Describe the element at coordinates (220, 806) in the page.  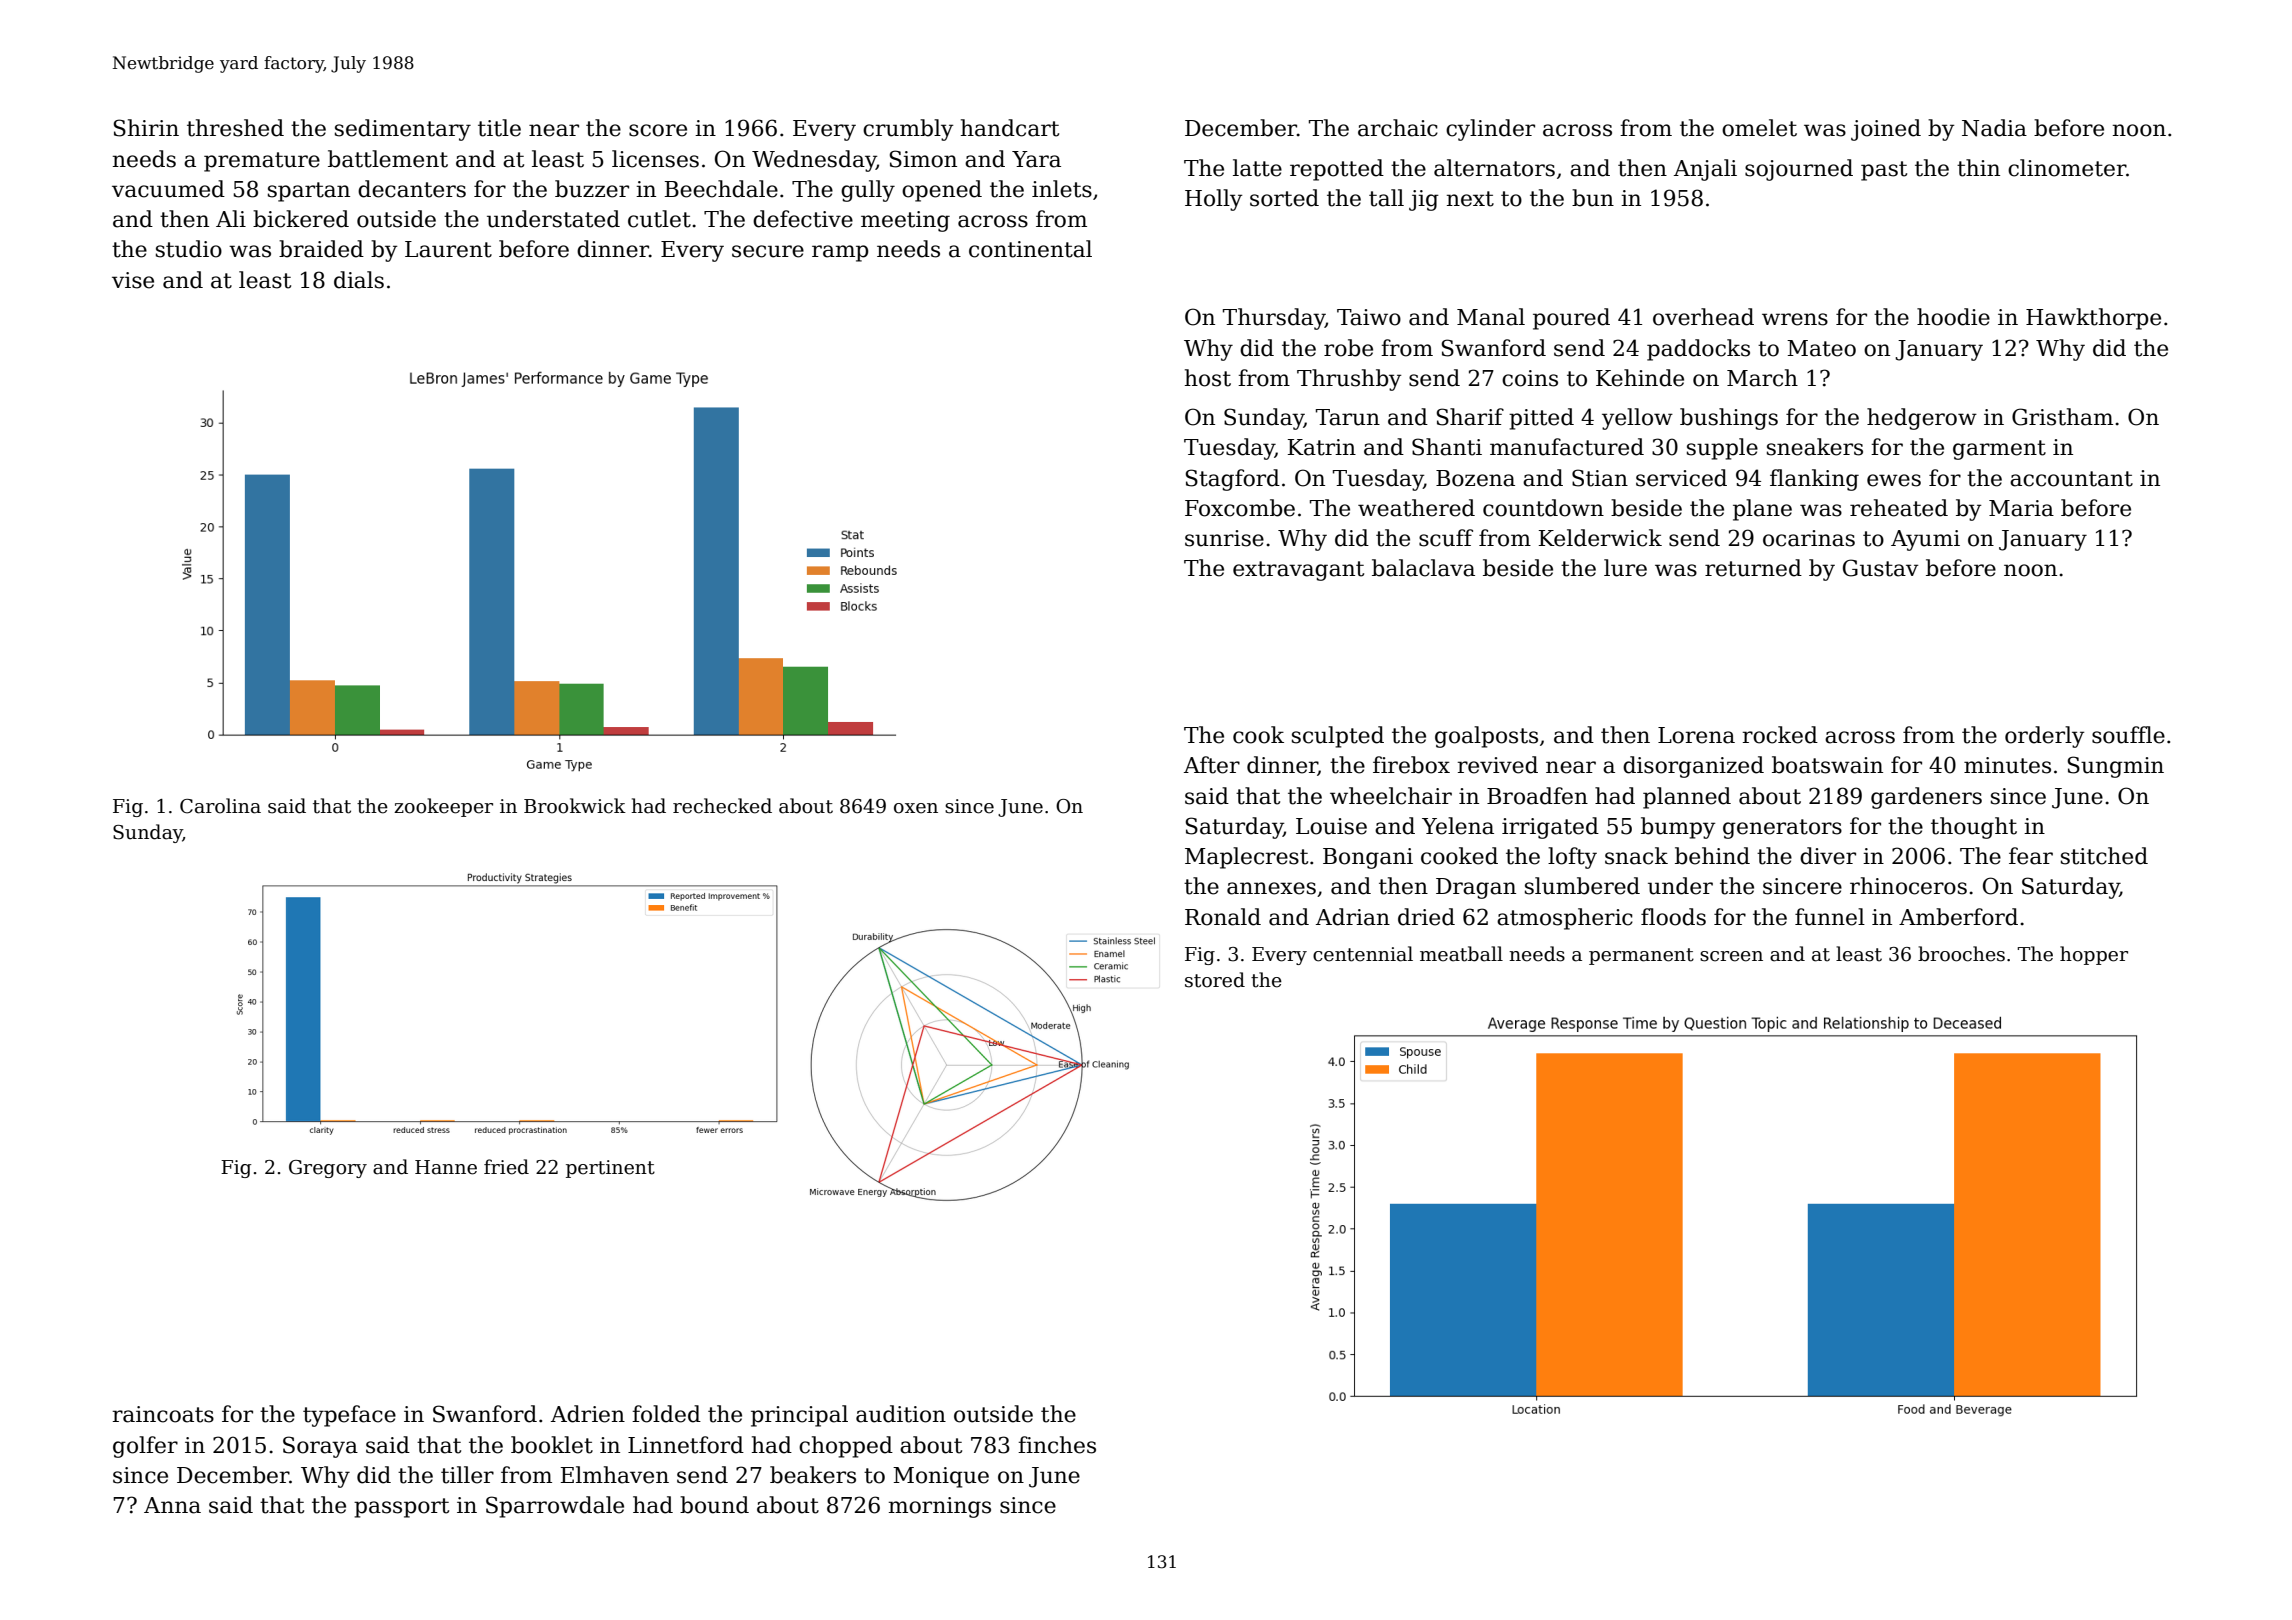
I see `Carolina` at that location.
